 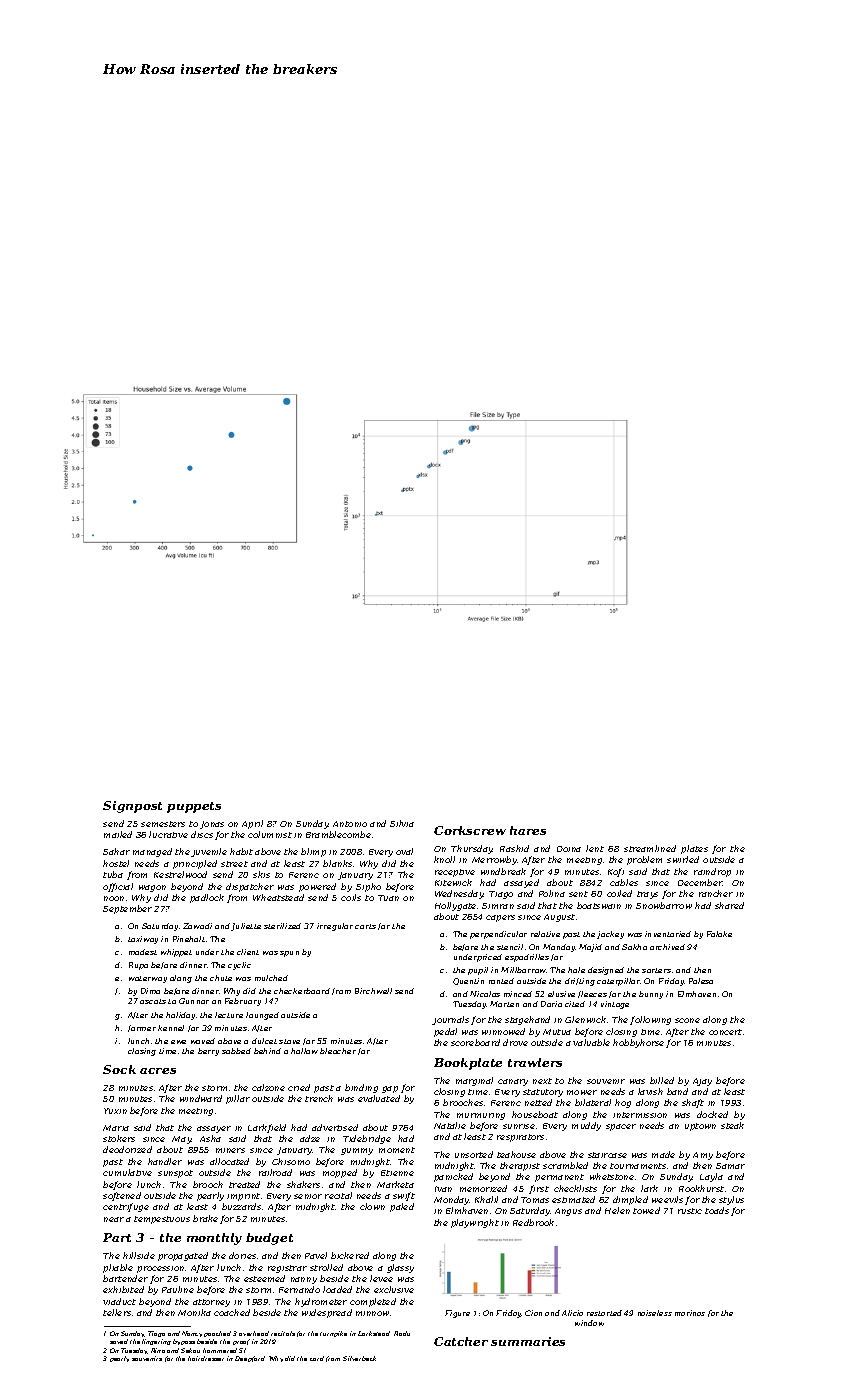 I want to click on sunspot, so click(x=175, y=1174).
